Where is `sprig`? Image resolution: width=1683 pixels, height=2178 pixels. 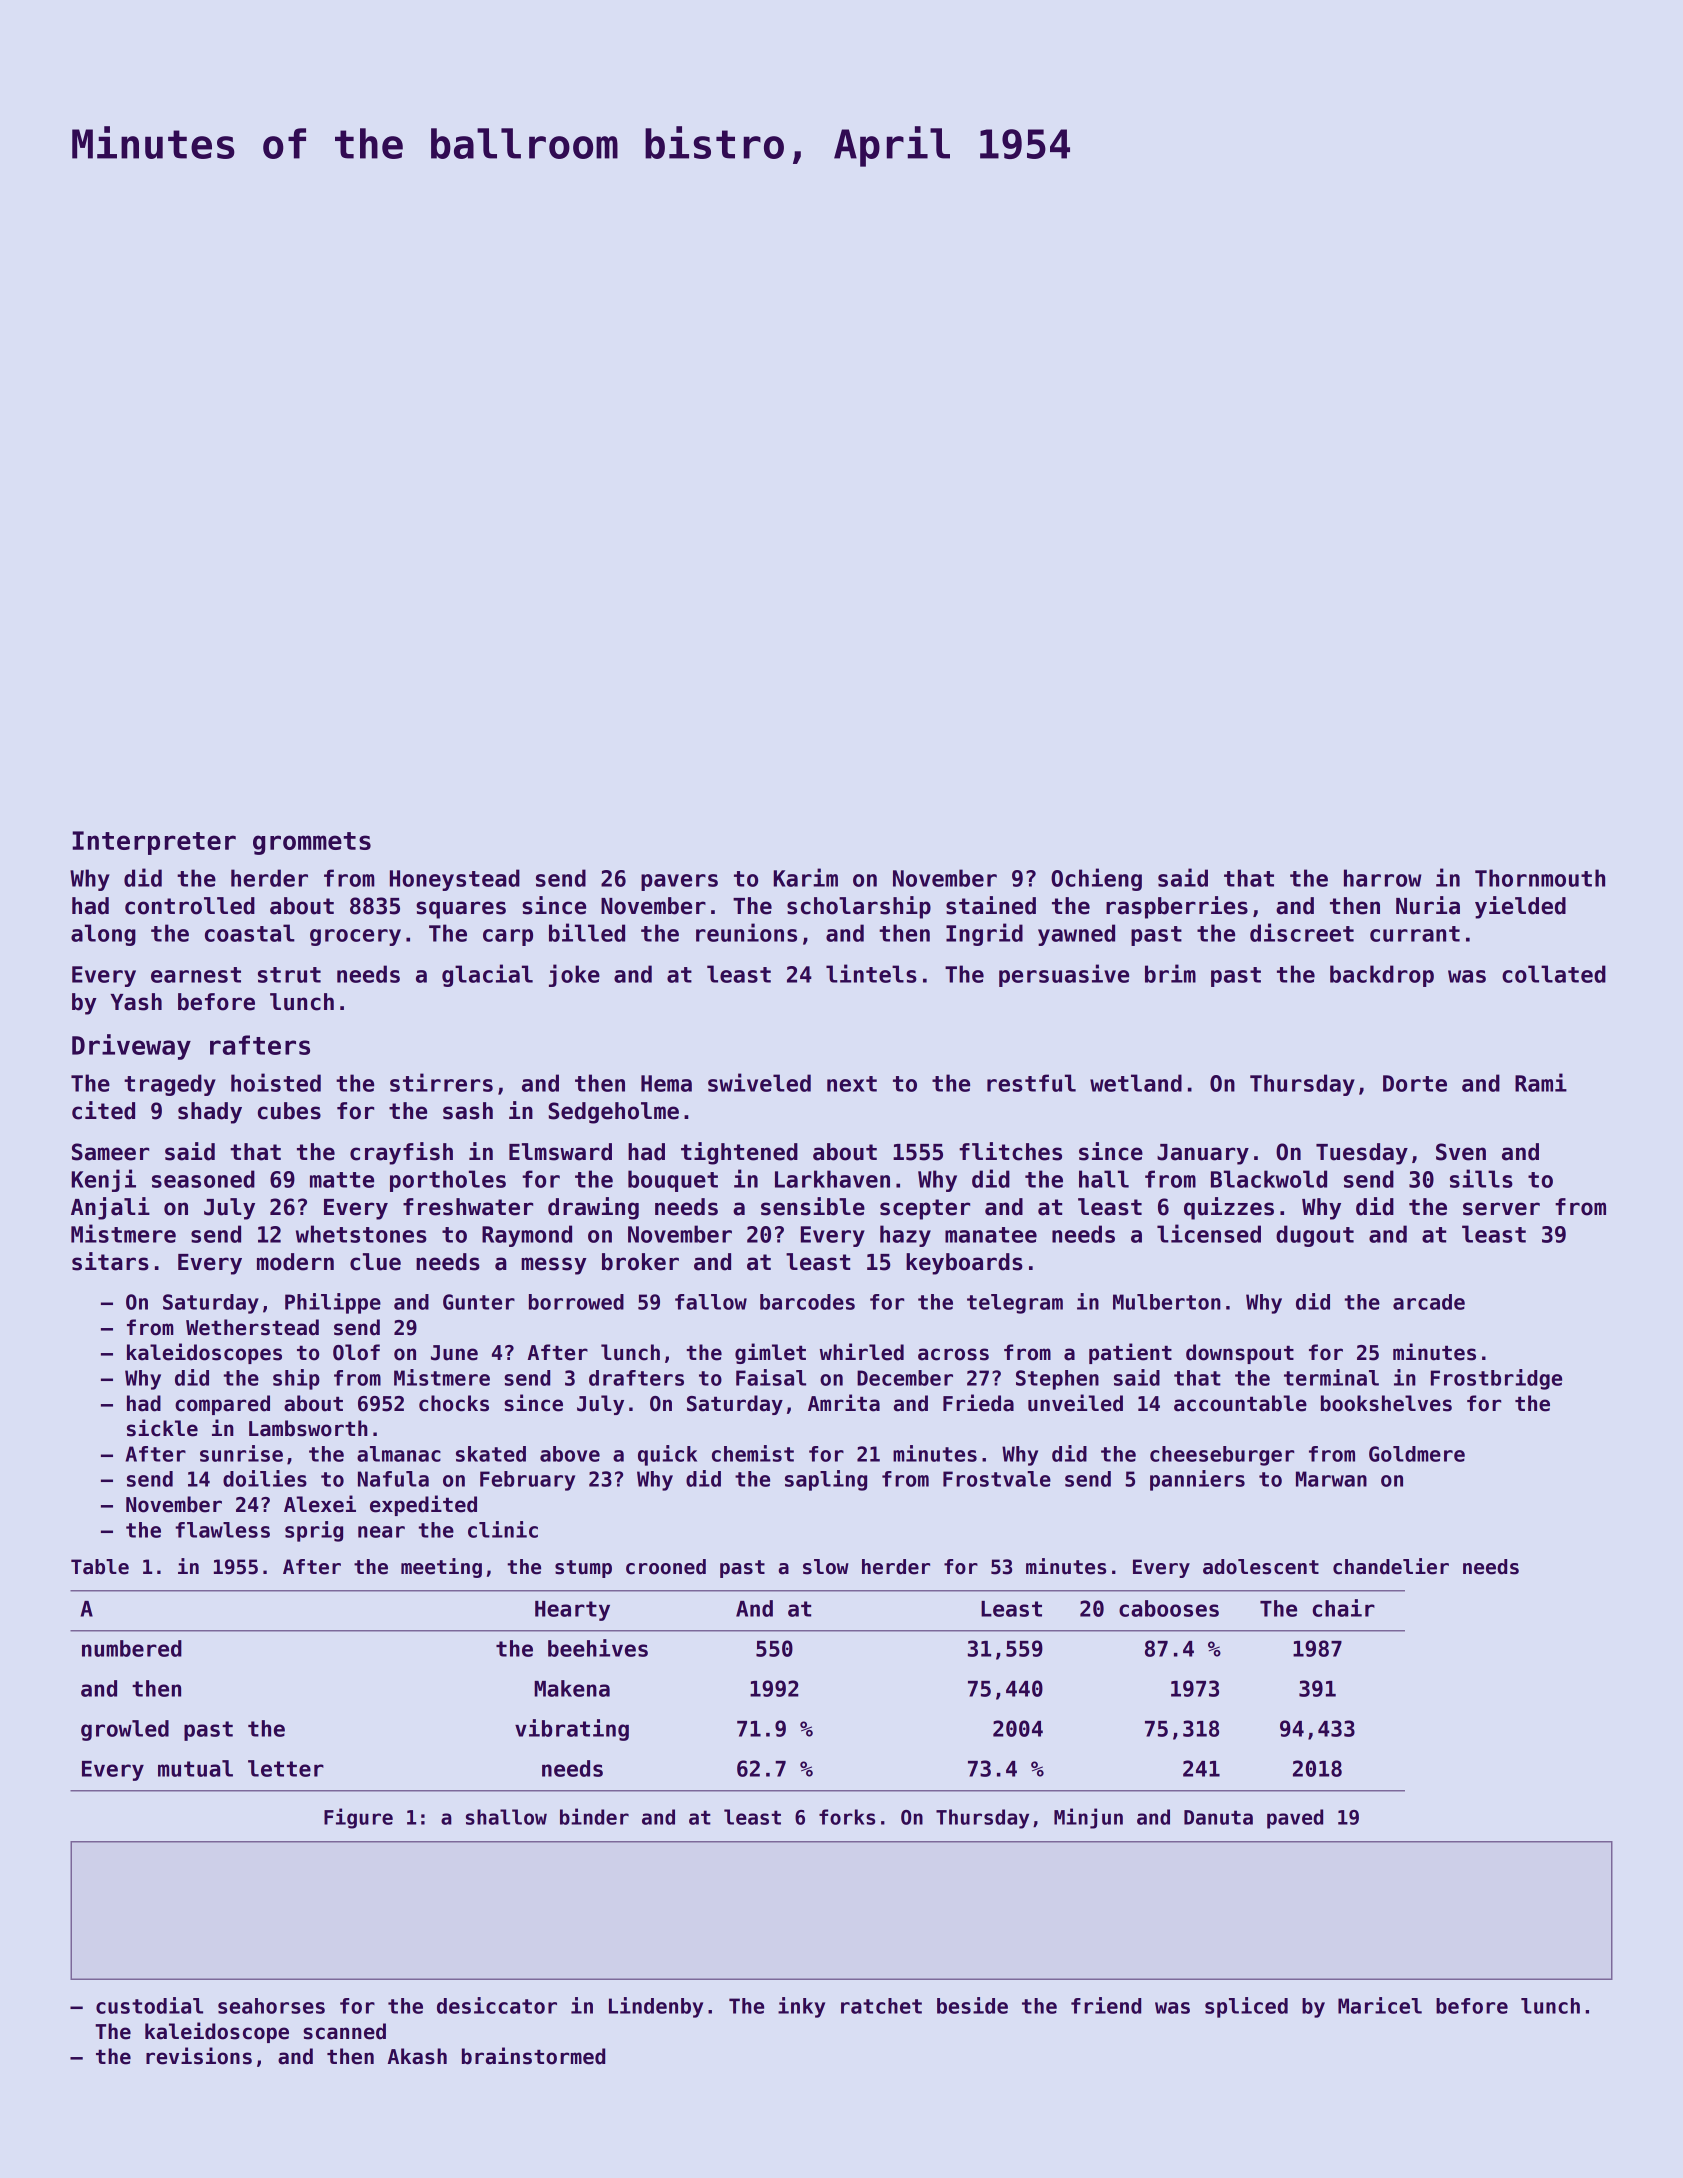
sprig is located at coordinates (314, 1531).
